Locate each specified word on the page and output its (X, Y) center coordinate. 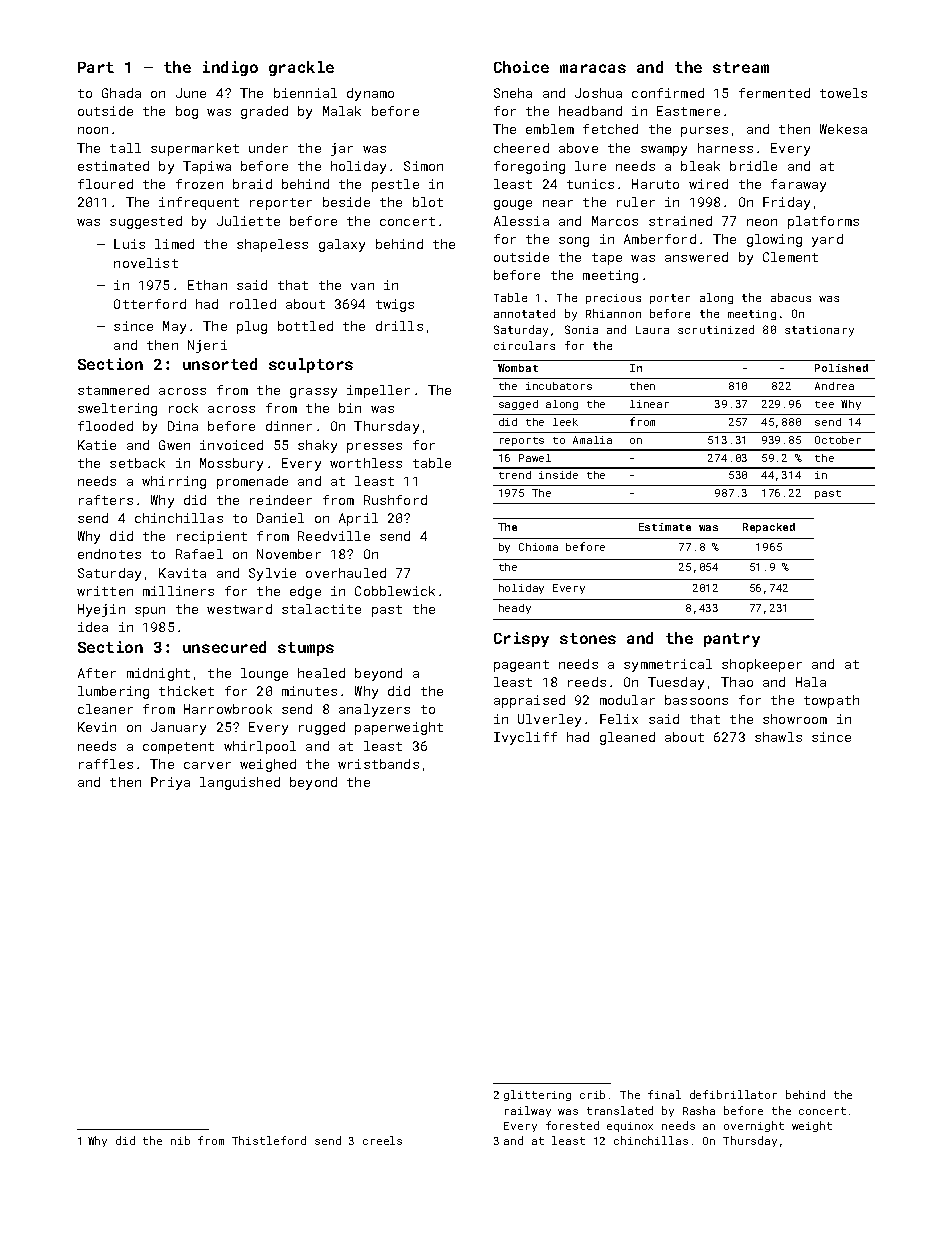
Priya (170, 783)
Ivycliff (525, 738)
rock (183, 408)
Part (96, 67)
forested (572, 1125)
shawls (778, 737)
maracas (593, 68)
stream (741, 67)
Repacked (769, 528)
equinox (630, 1127)
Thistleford (269, 1140)
